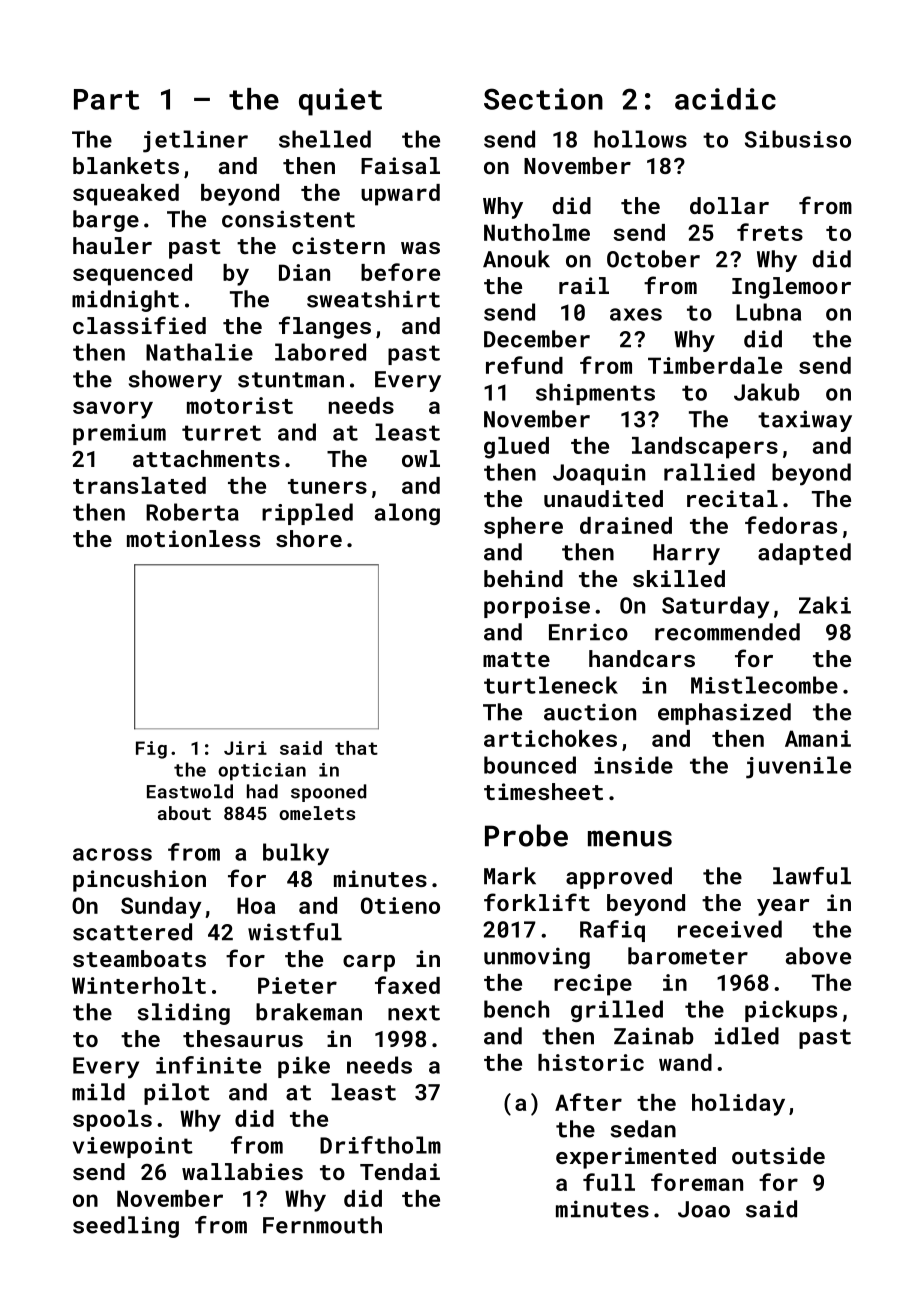 The height and width of the screenshot is (1311, 924). Describe the element at coordinates (112, 1121) in the screenshot. I see `spools` at that location.
